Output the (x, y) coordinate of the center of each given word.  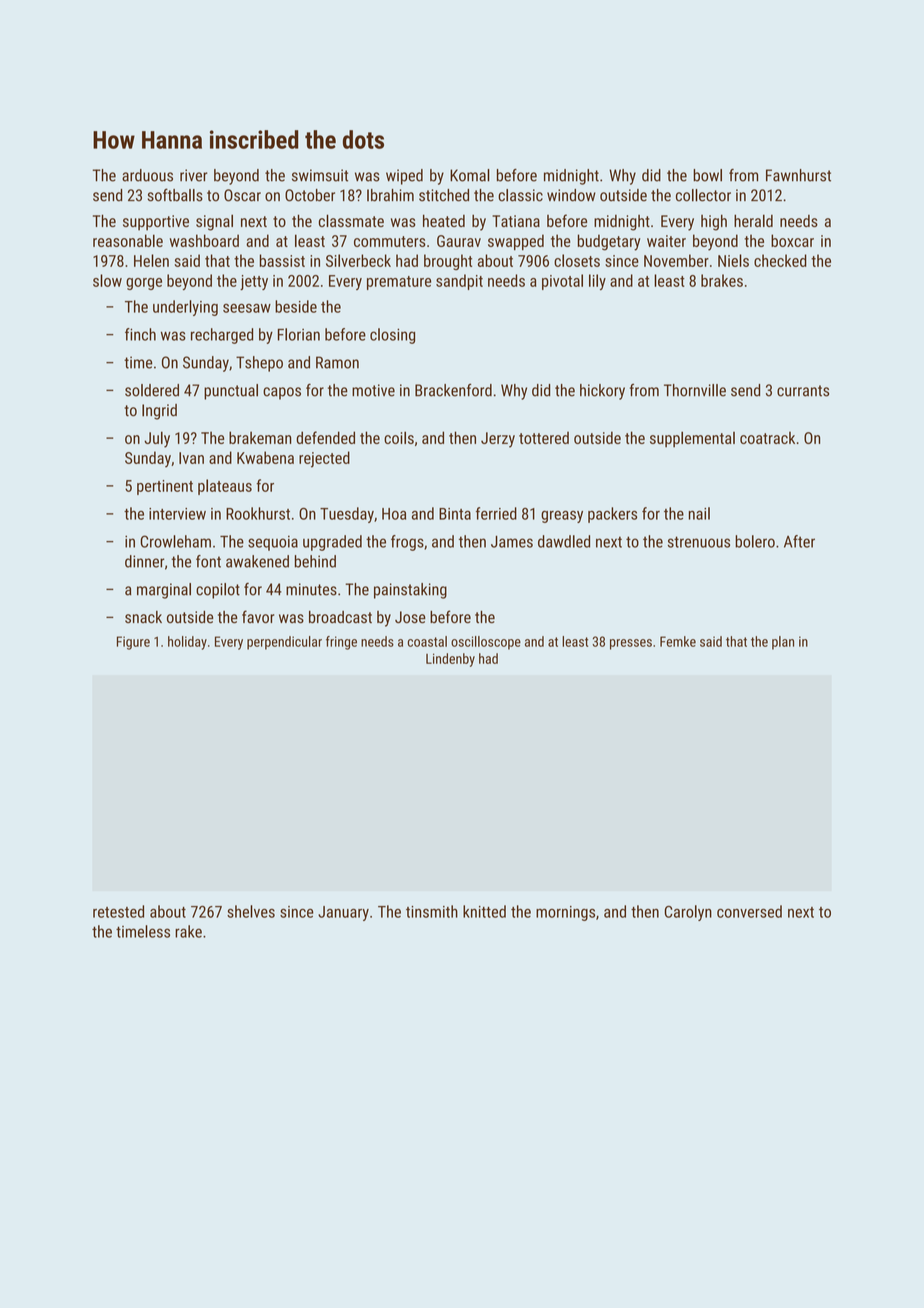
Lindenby (450, 660)
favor (258, 616)
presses (631, 644)
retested (118, 911)
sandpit (459, 282)
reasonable (128, 240)
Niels (733, 260)
